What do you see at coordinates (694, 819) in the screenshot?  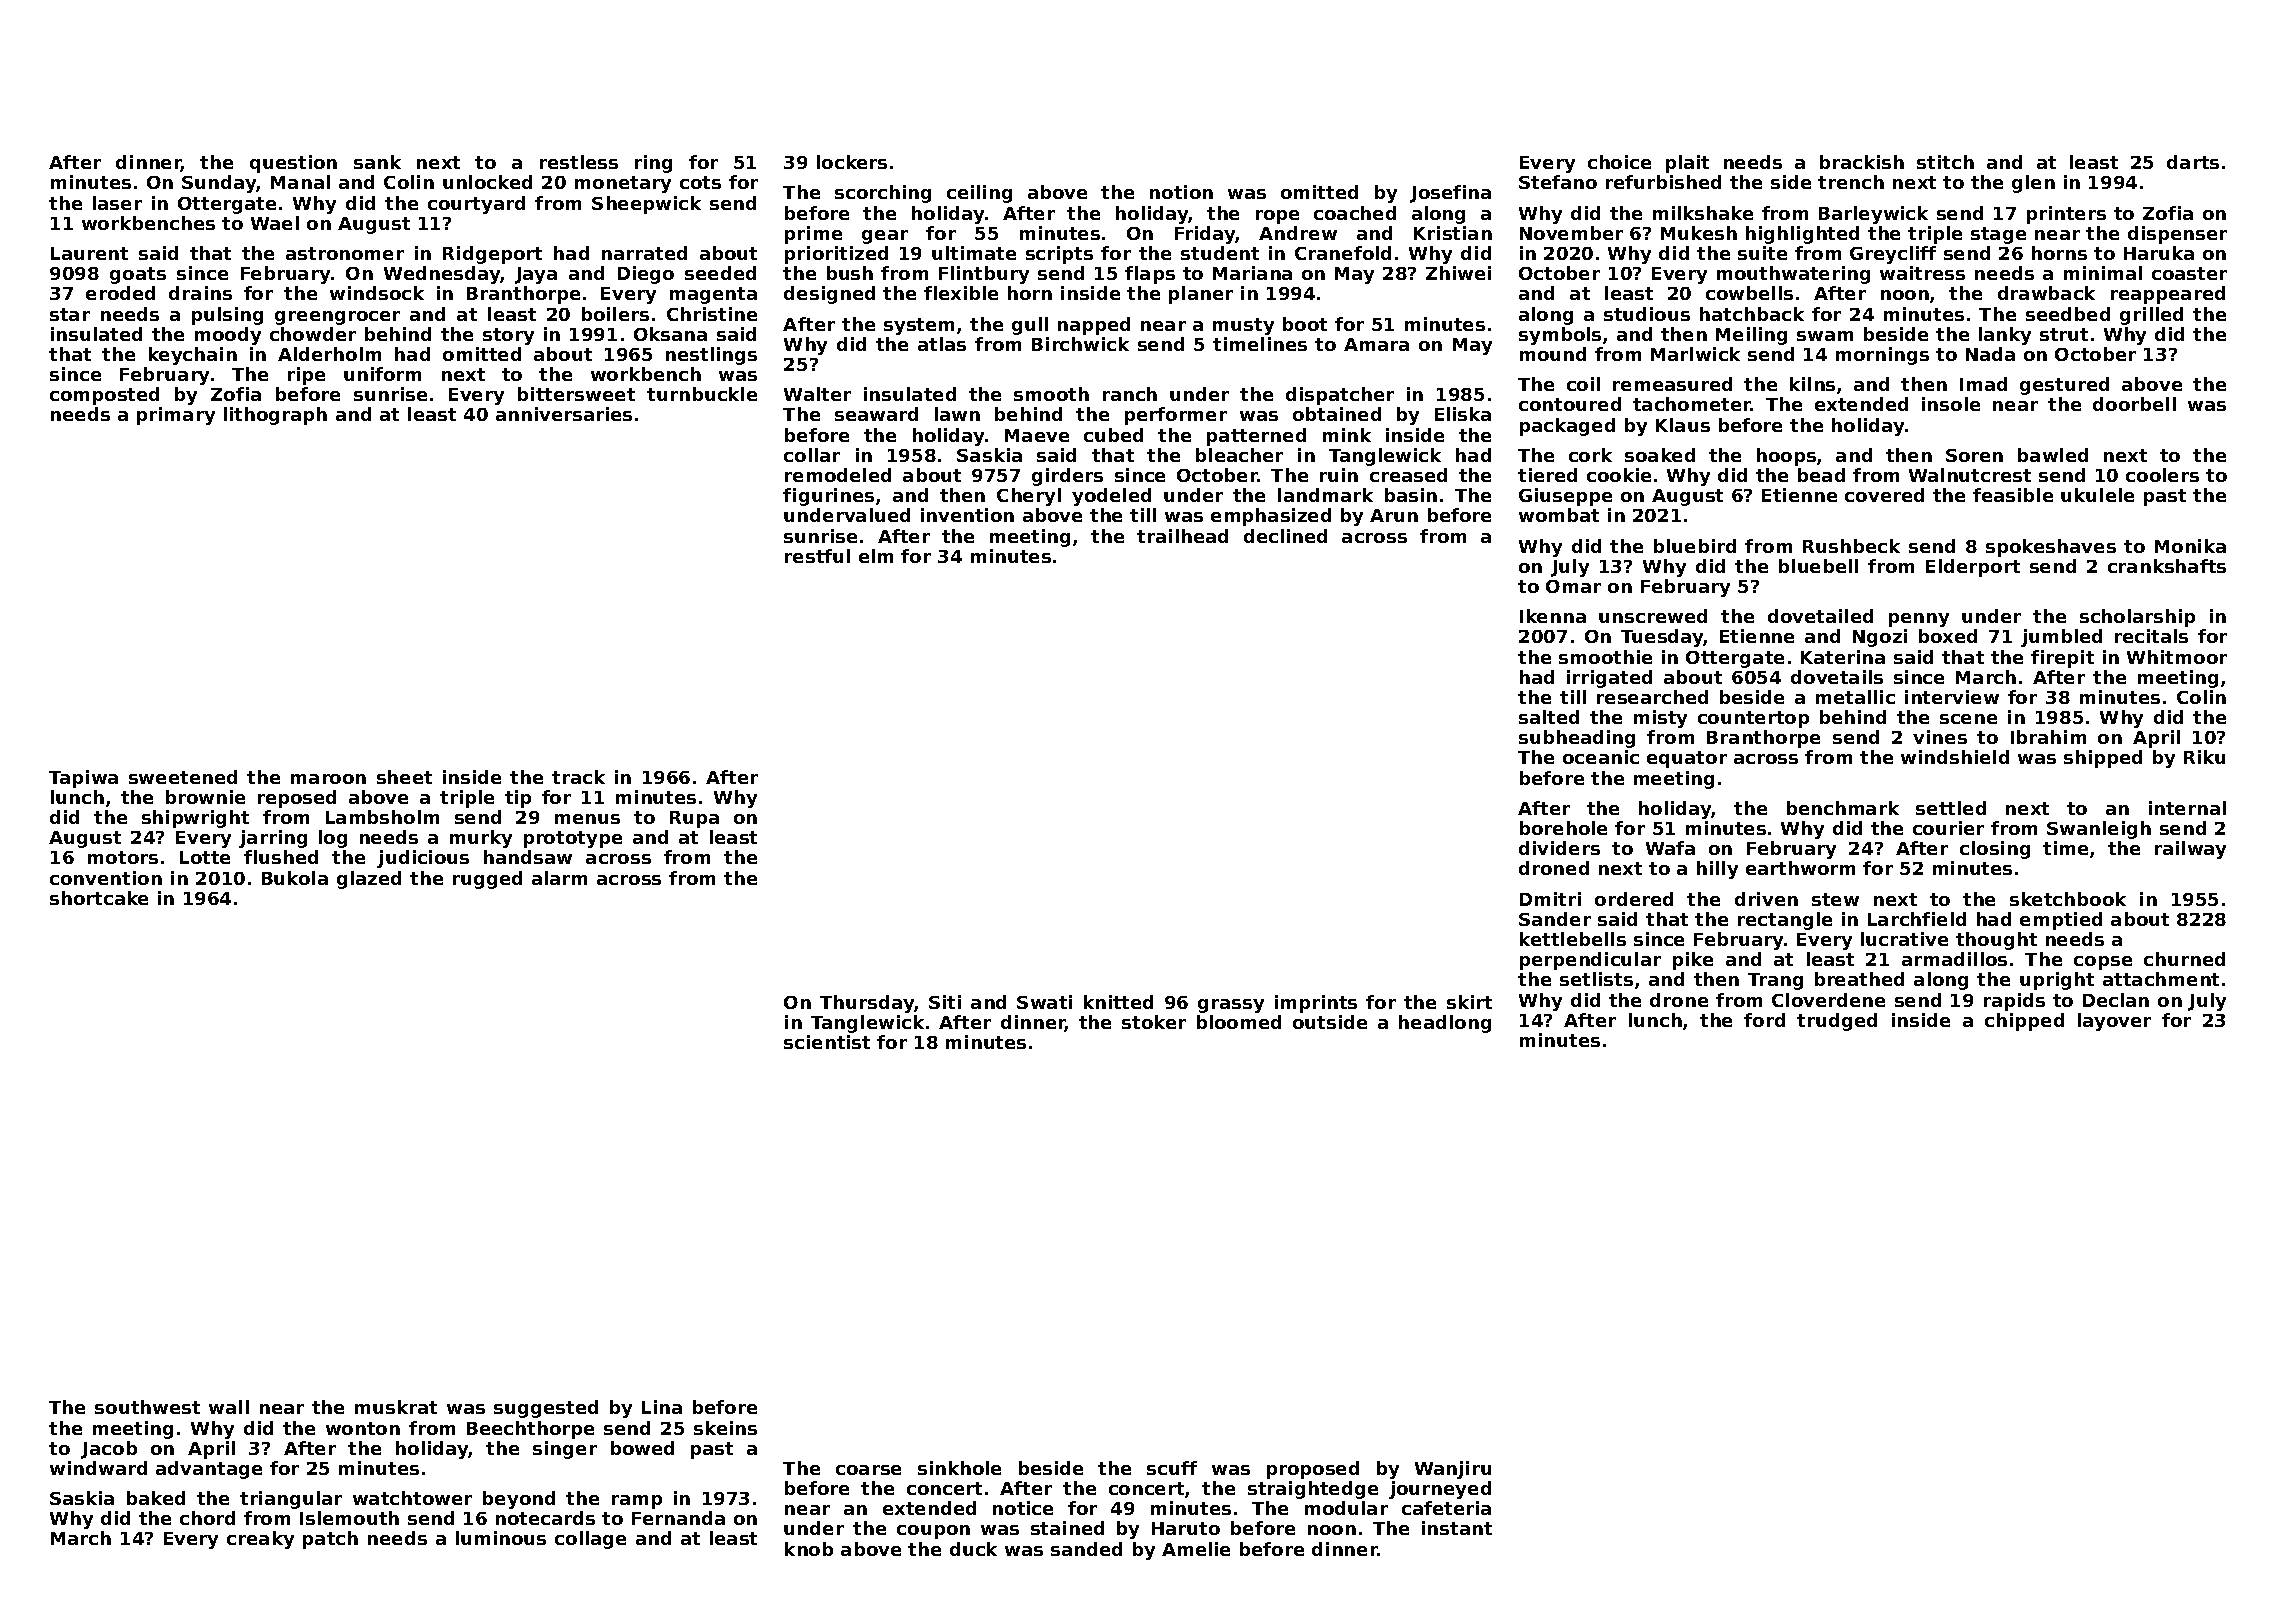 I see `Rupa` at bounding box center [694, 819].
